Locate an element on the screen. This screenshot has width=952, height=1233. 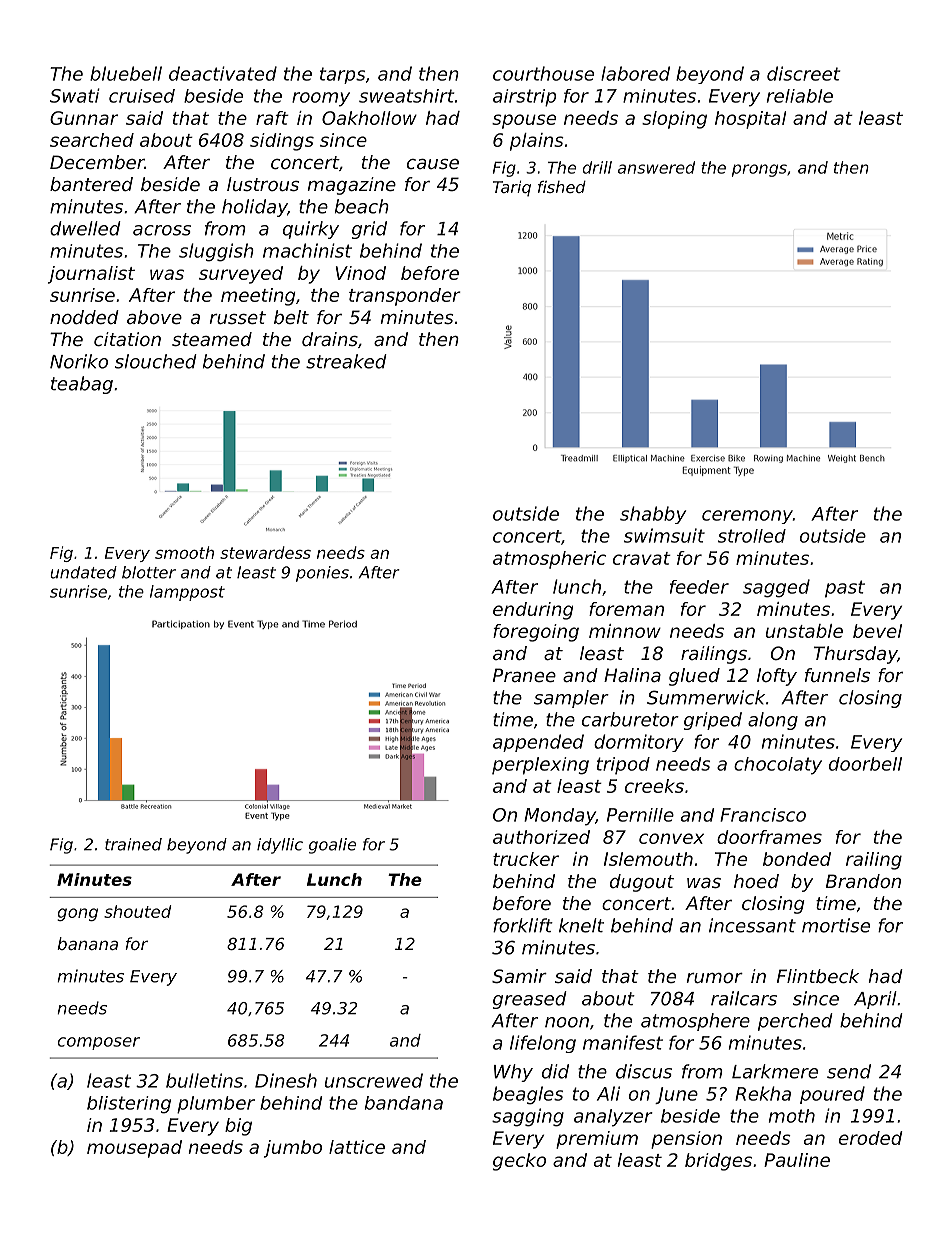
shouted is located at coordinates (138, 911).
